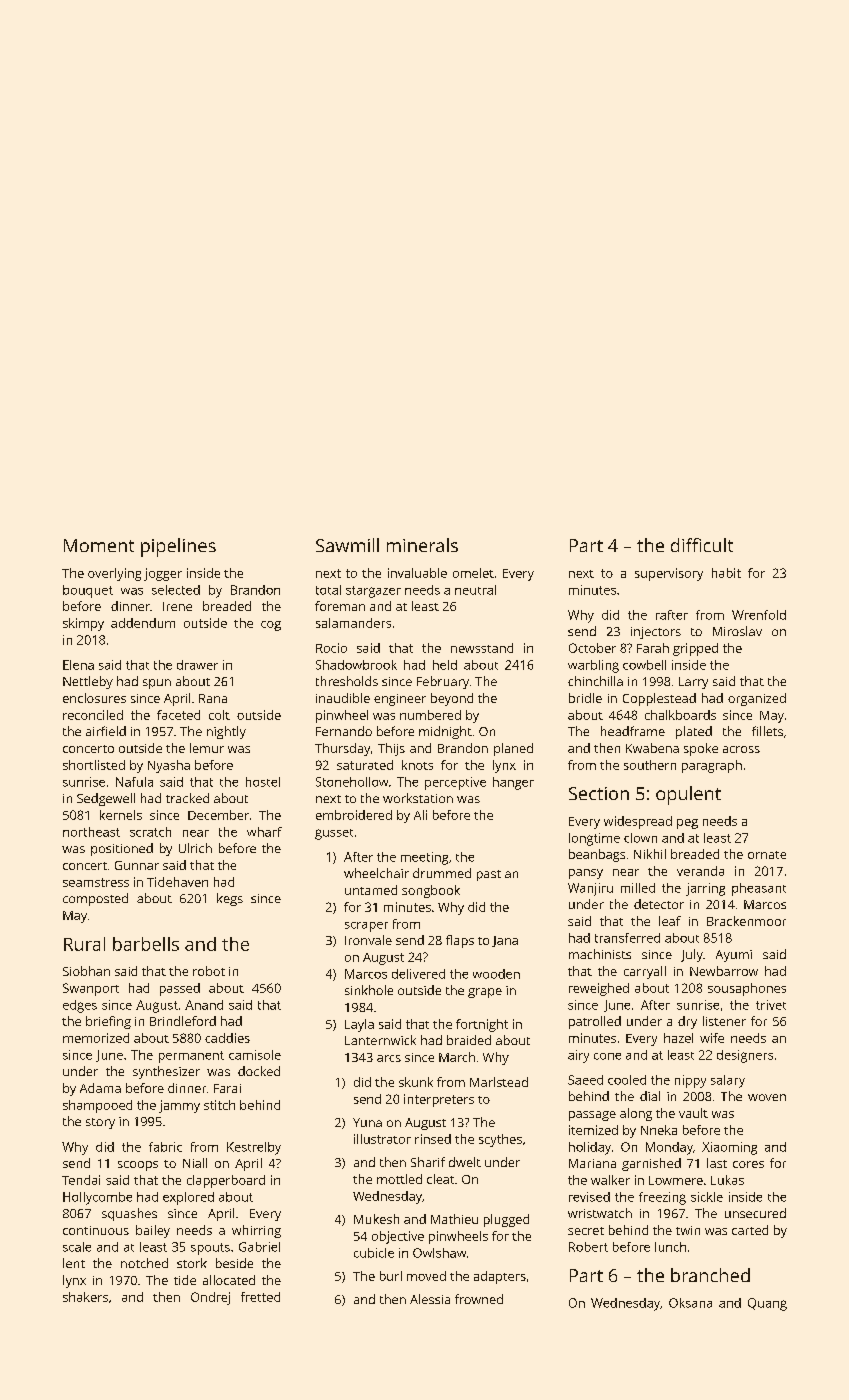 The image size is (849, 1400). I want to click on beside, so click(234, 1263).
